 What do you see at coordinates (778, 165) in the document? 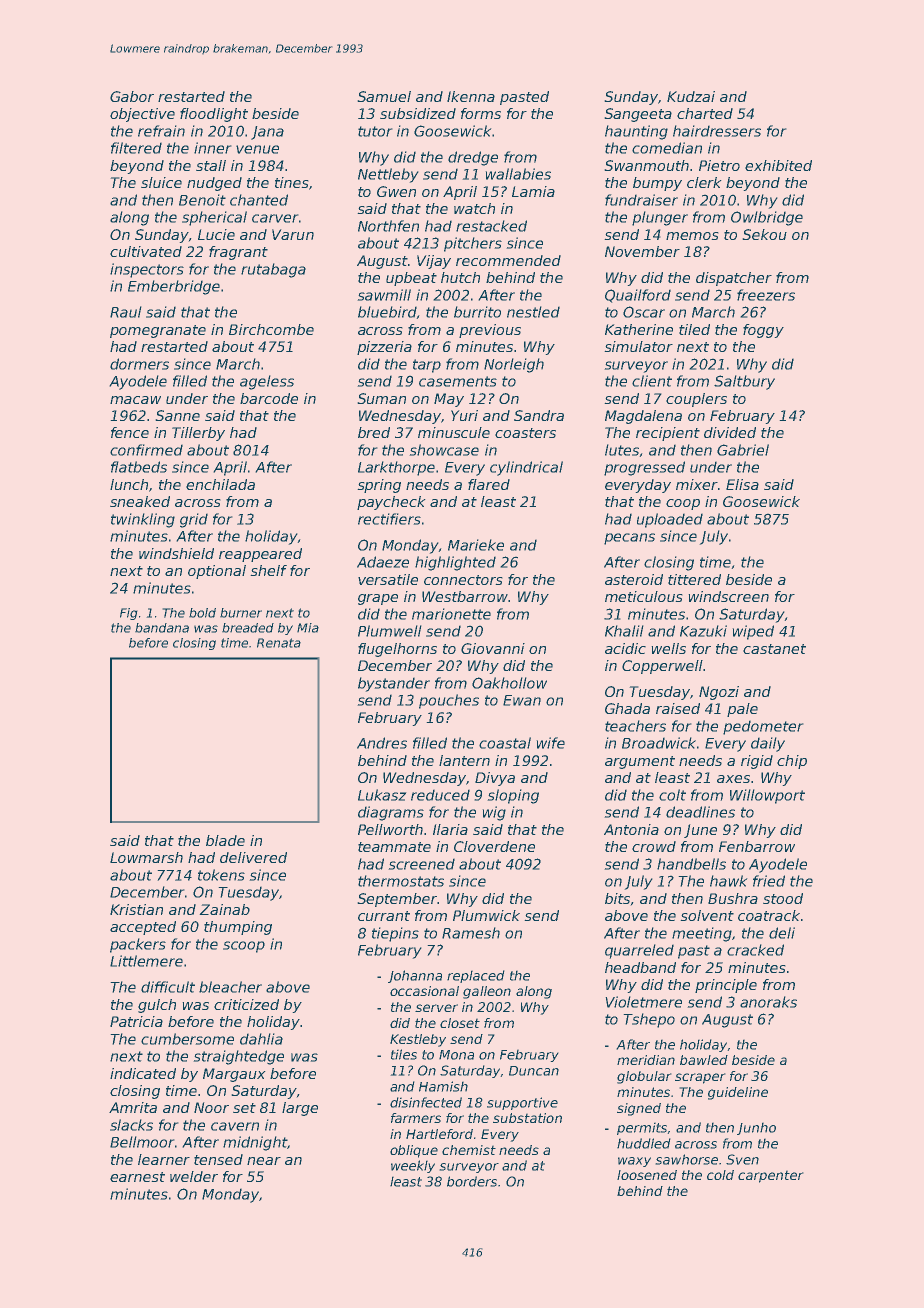
I see `exhibited` at bounding box center [778, 165].
